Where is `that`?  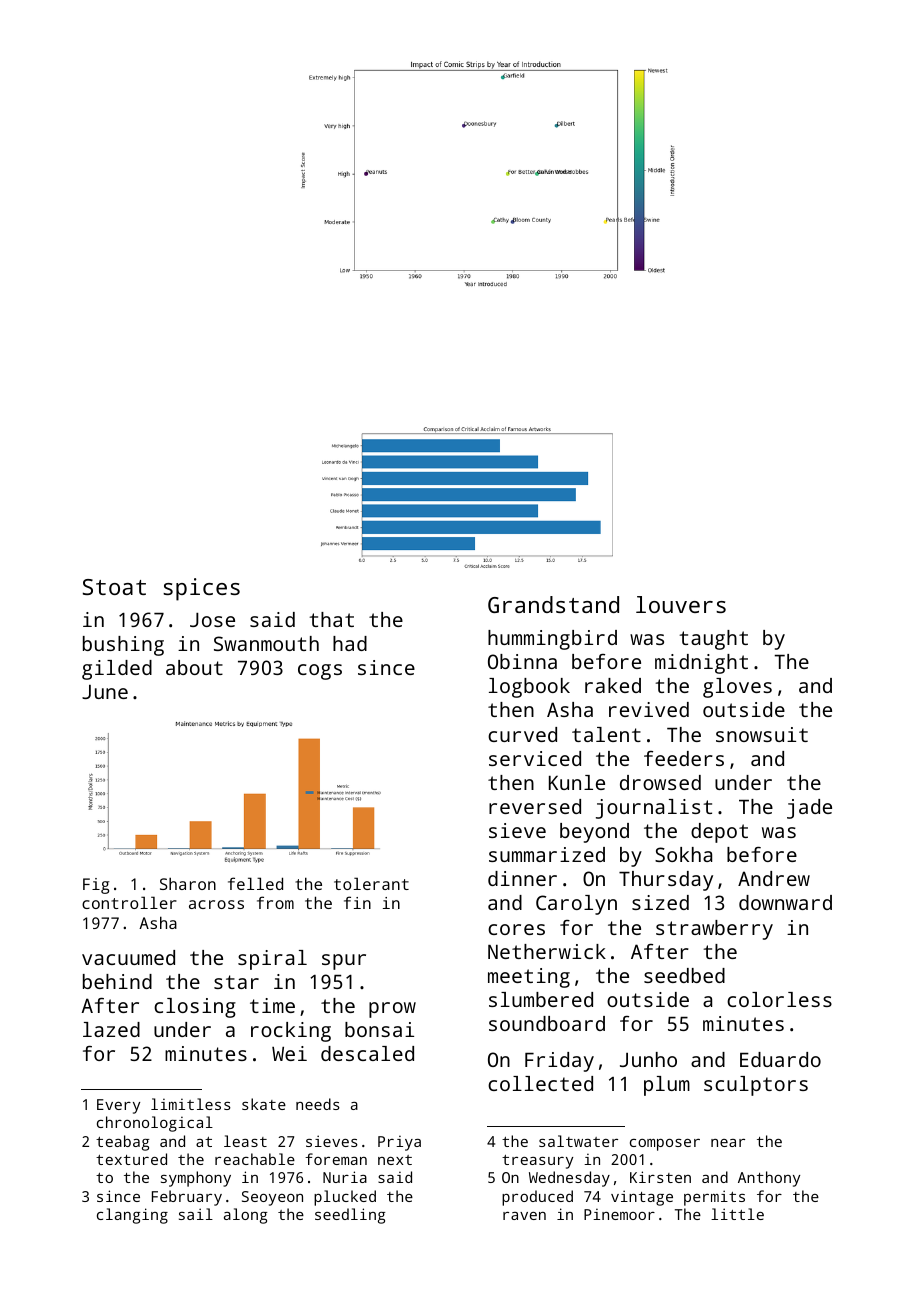 that is located at coordinates (331, 619).
